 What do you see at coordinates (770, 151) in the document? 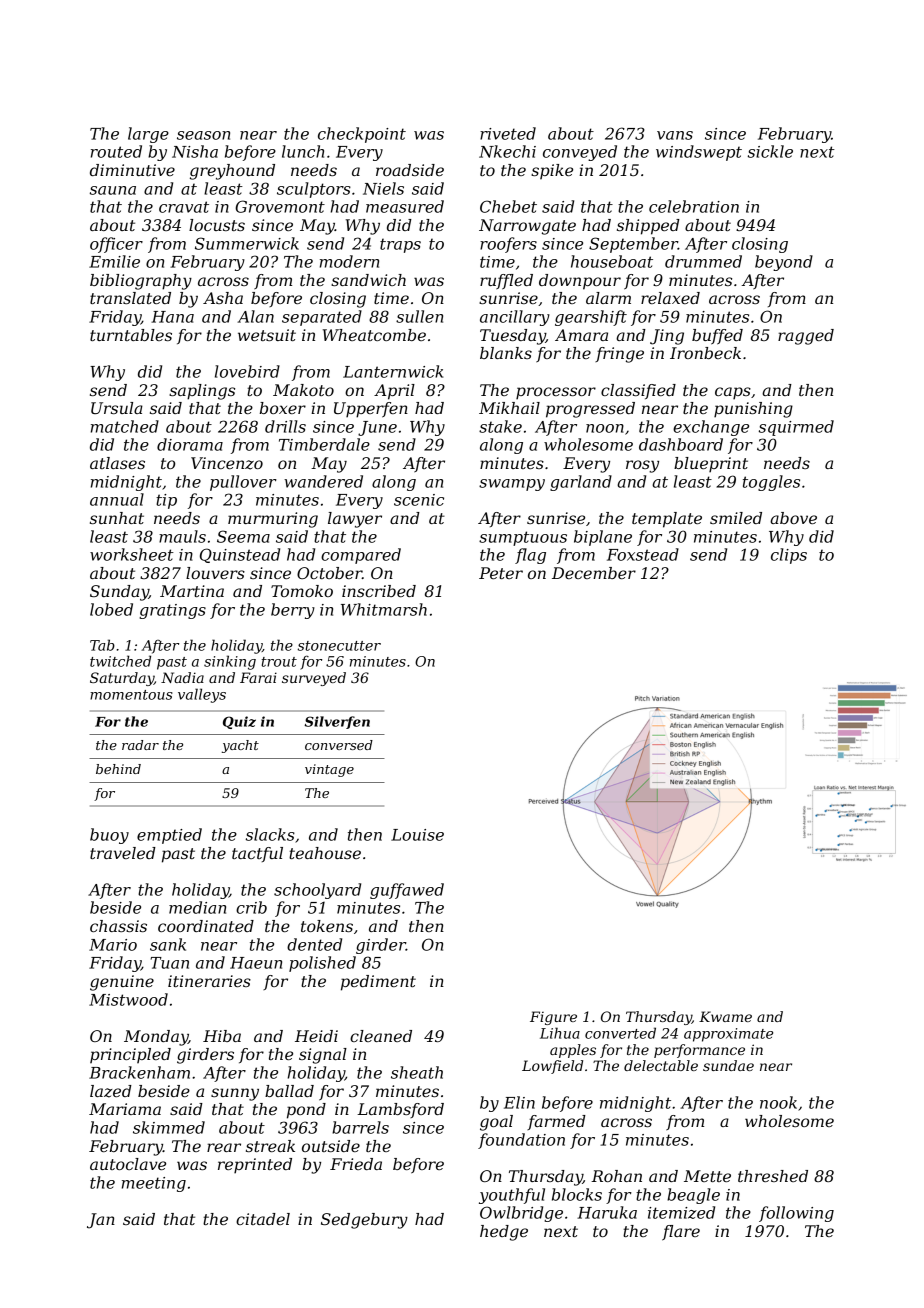
I see `sickle` at bounding box center [770, 151].
